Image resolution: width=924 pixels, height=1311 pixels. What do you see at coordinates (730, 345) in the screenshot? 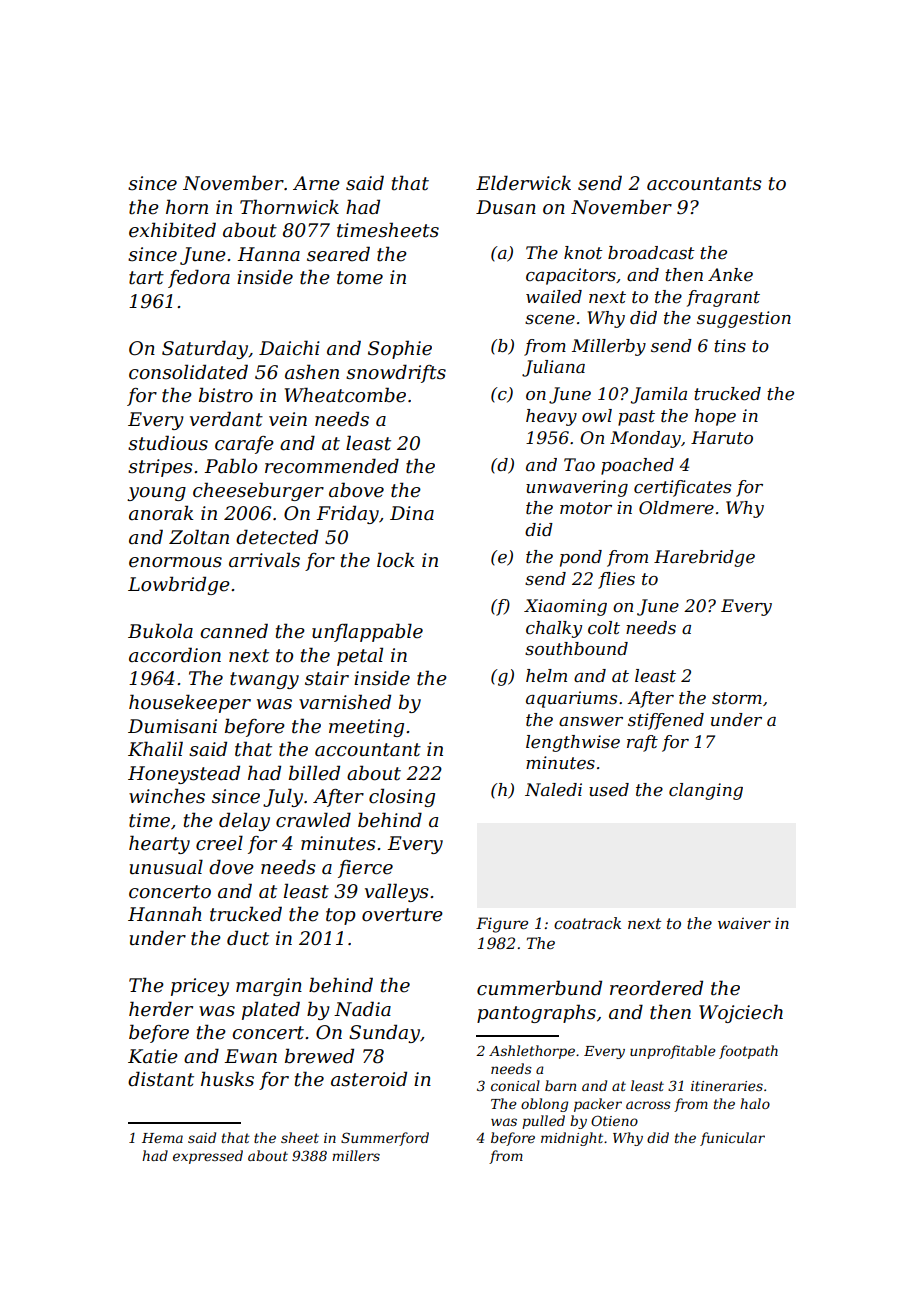
I see `tins` at bounding box center [730, 345].
